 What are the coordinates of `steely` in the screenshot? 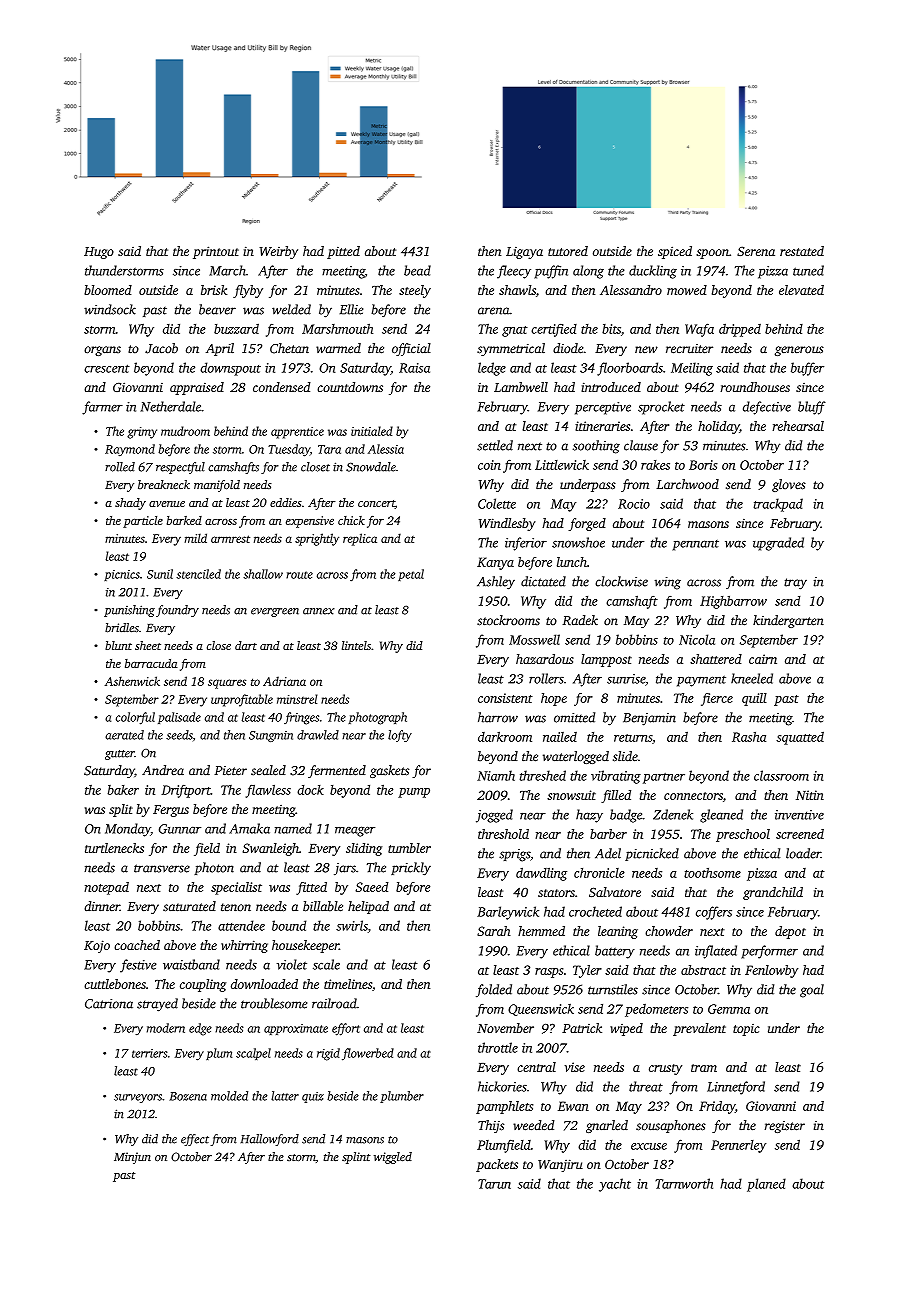 It's located at (415, 291).
